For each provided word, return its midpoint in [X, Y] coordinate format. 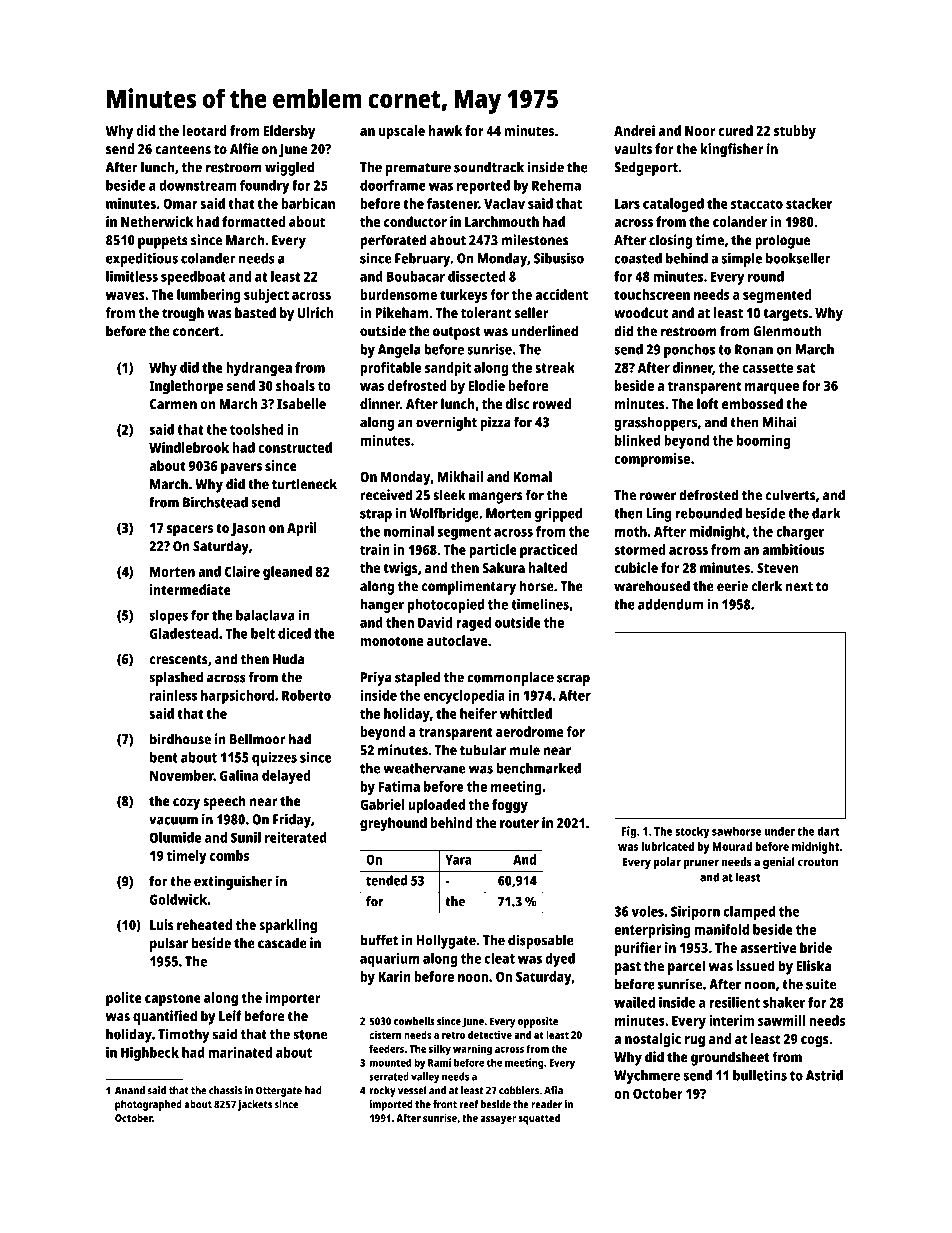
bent [164, 757]
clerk [766, 586]
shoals [295, 385]
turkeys [464, 296]
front [445, 1104]
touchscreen [652, 294]
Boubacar [416, 276]
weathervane [424, 768]
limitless [132, 276]
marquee [772, 389]
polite [124, 999]
